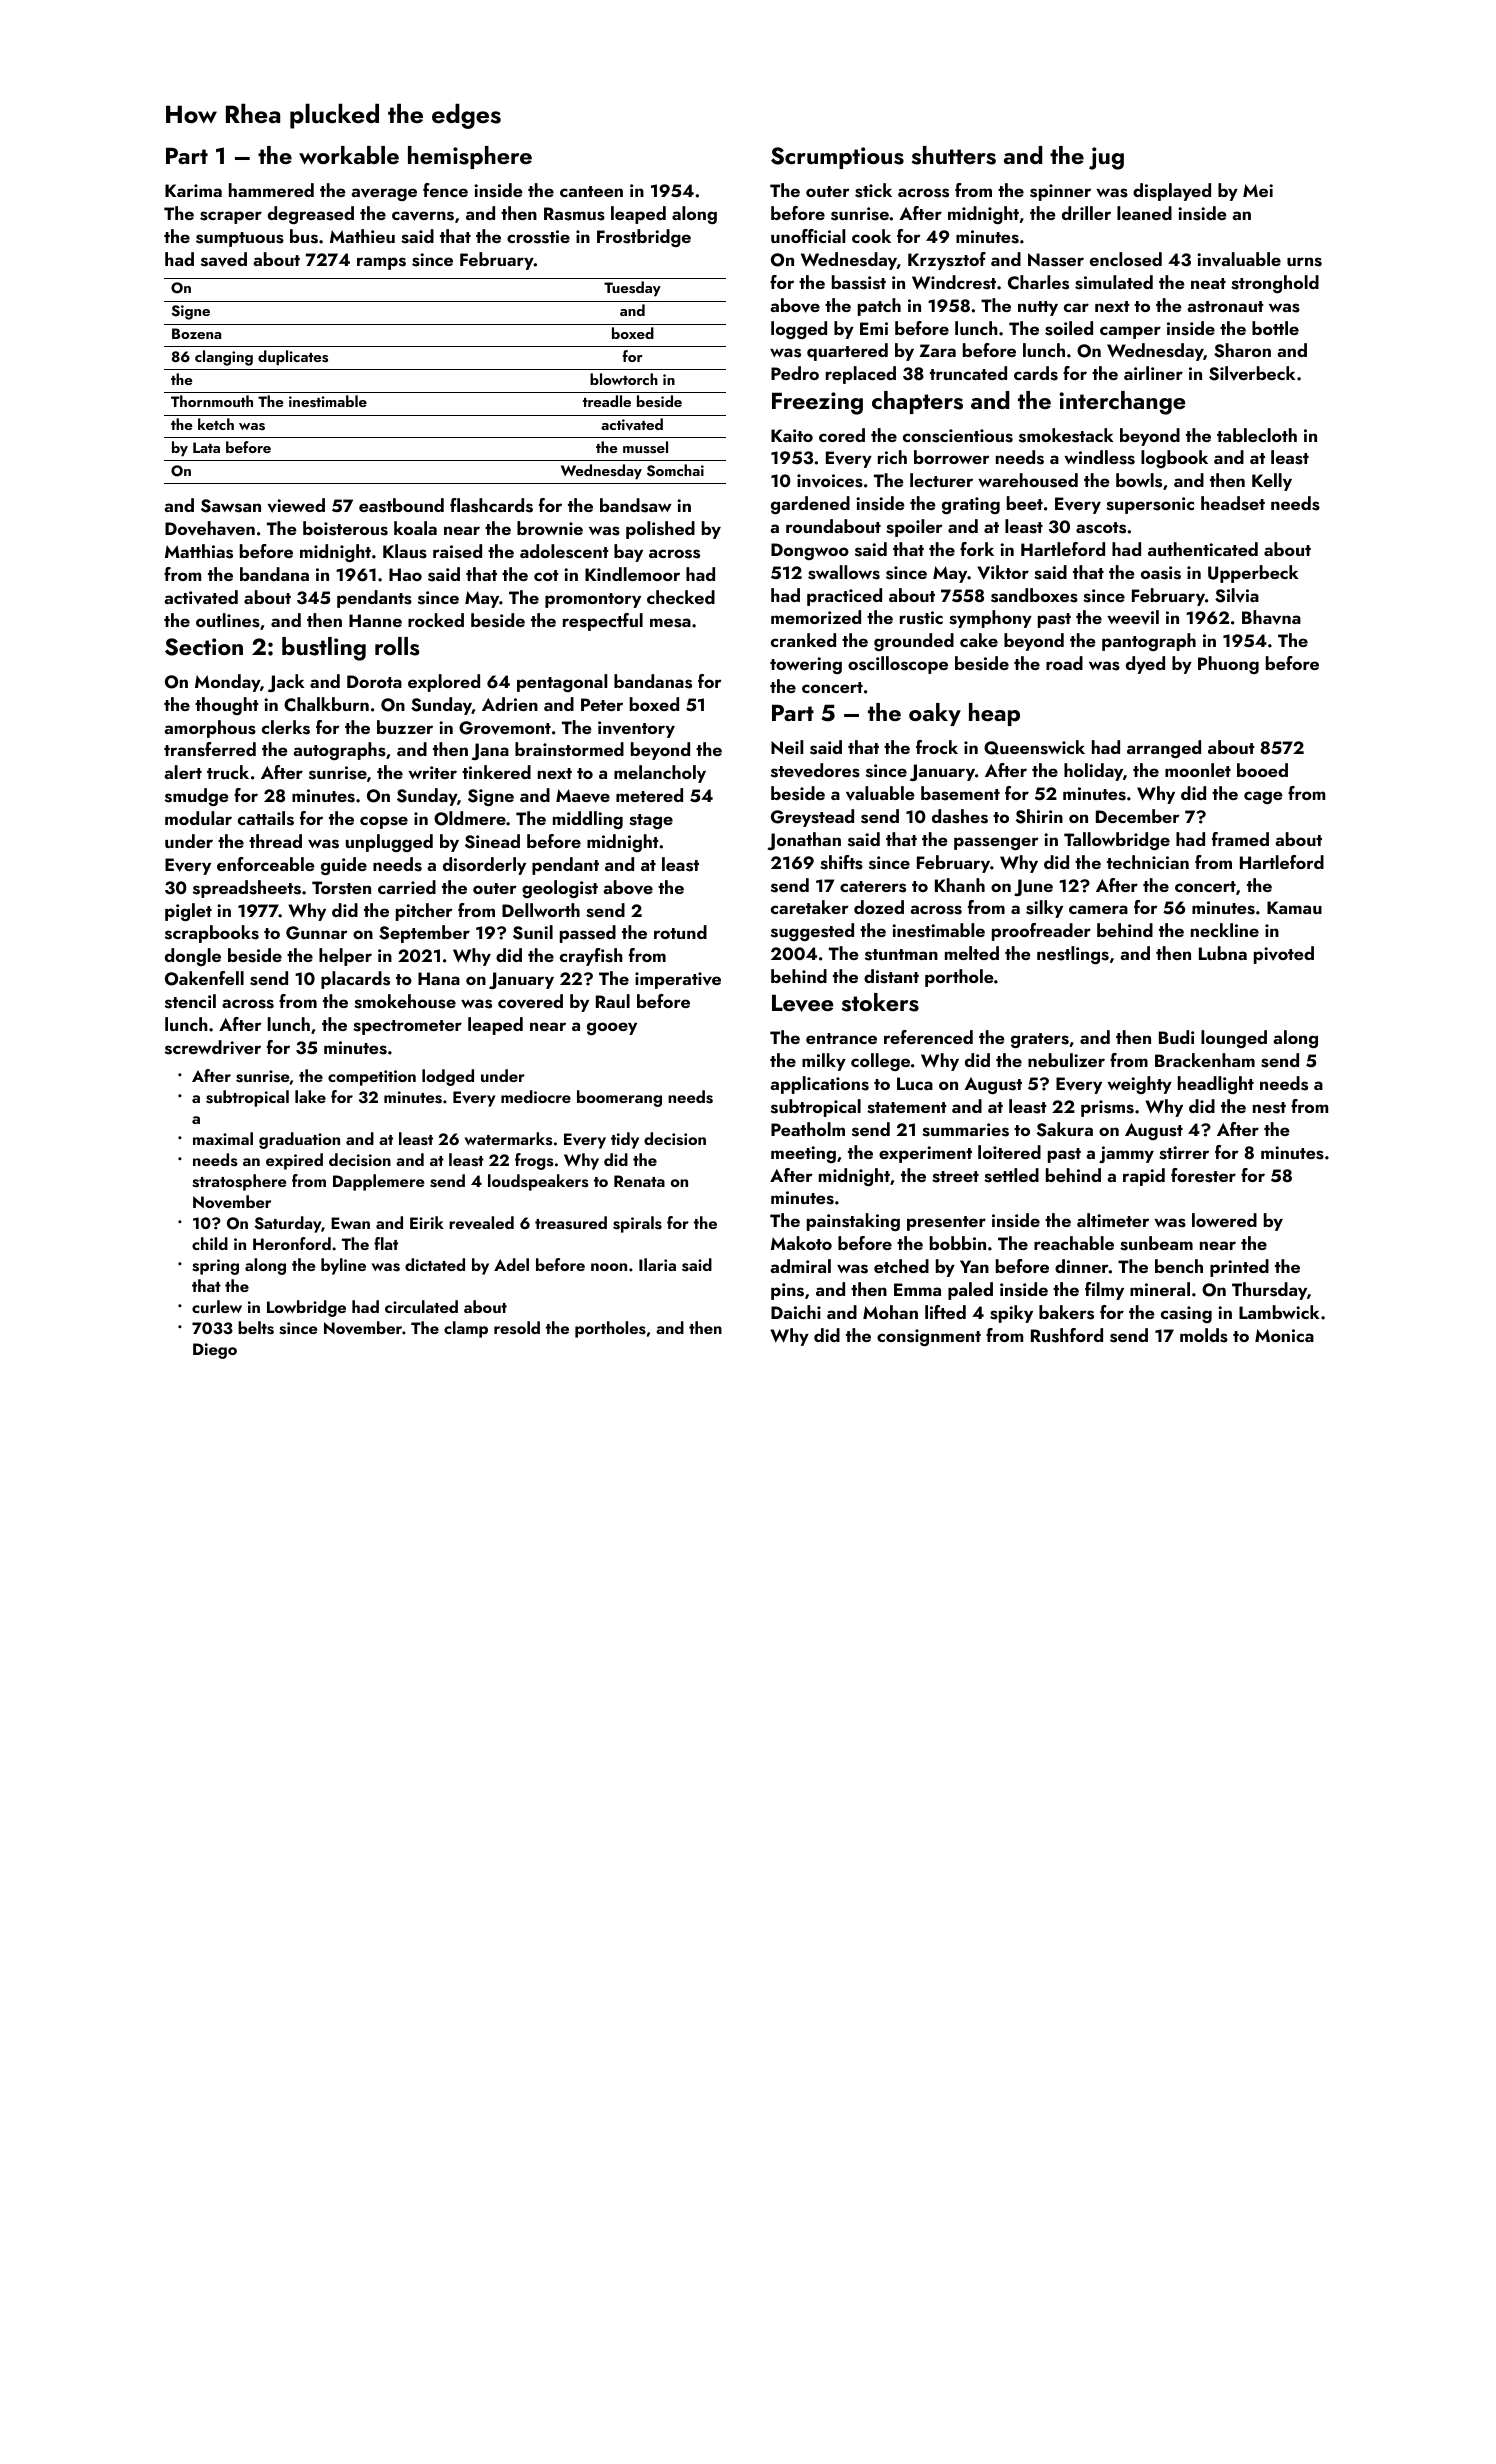 The width and height of the screenshot is (1496, 2464). What do you see at coordinates (490, 751) in the screenshot?
I see `Jana` at bounding box center [490, 751].
